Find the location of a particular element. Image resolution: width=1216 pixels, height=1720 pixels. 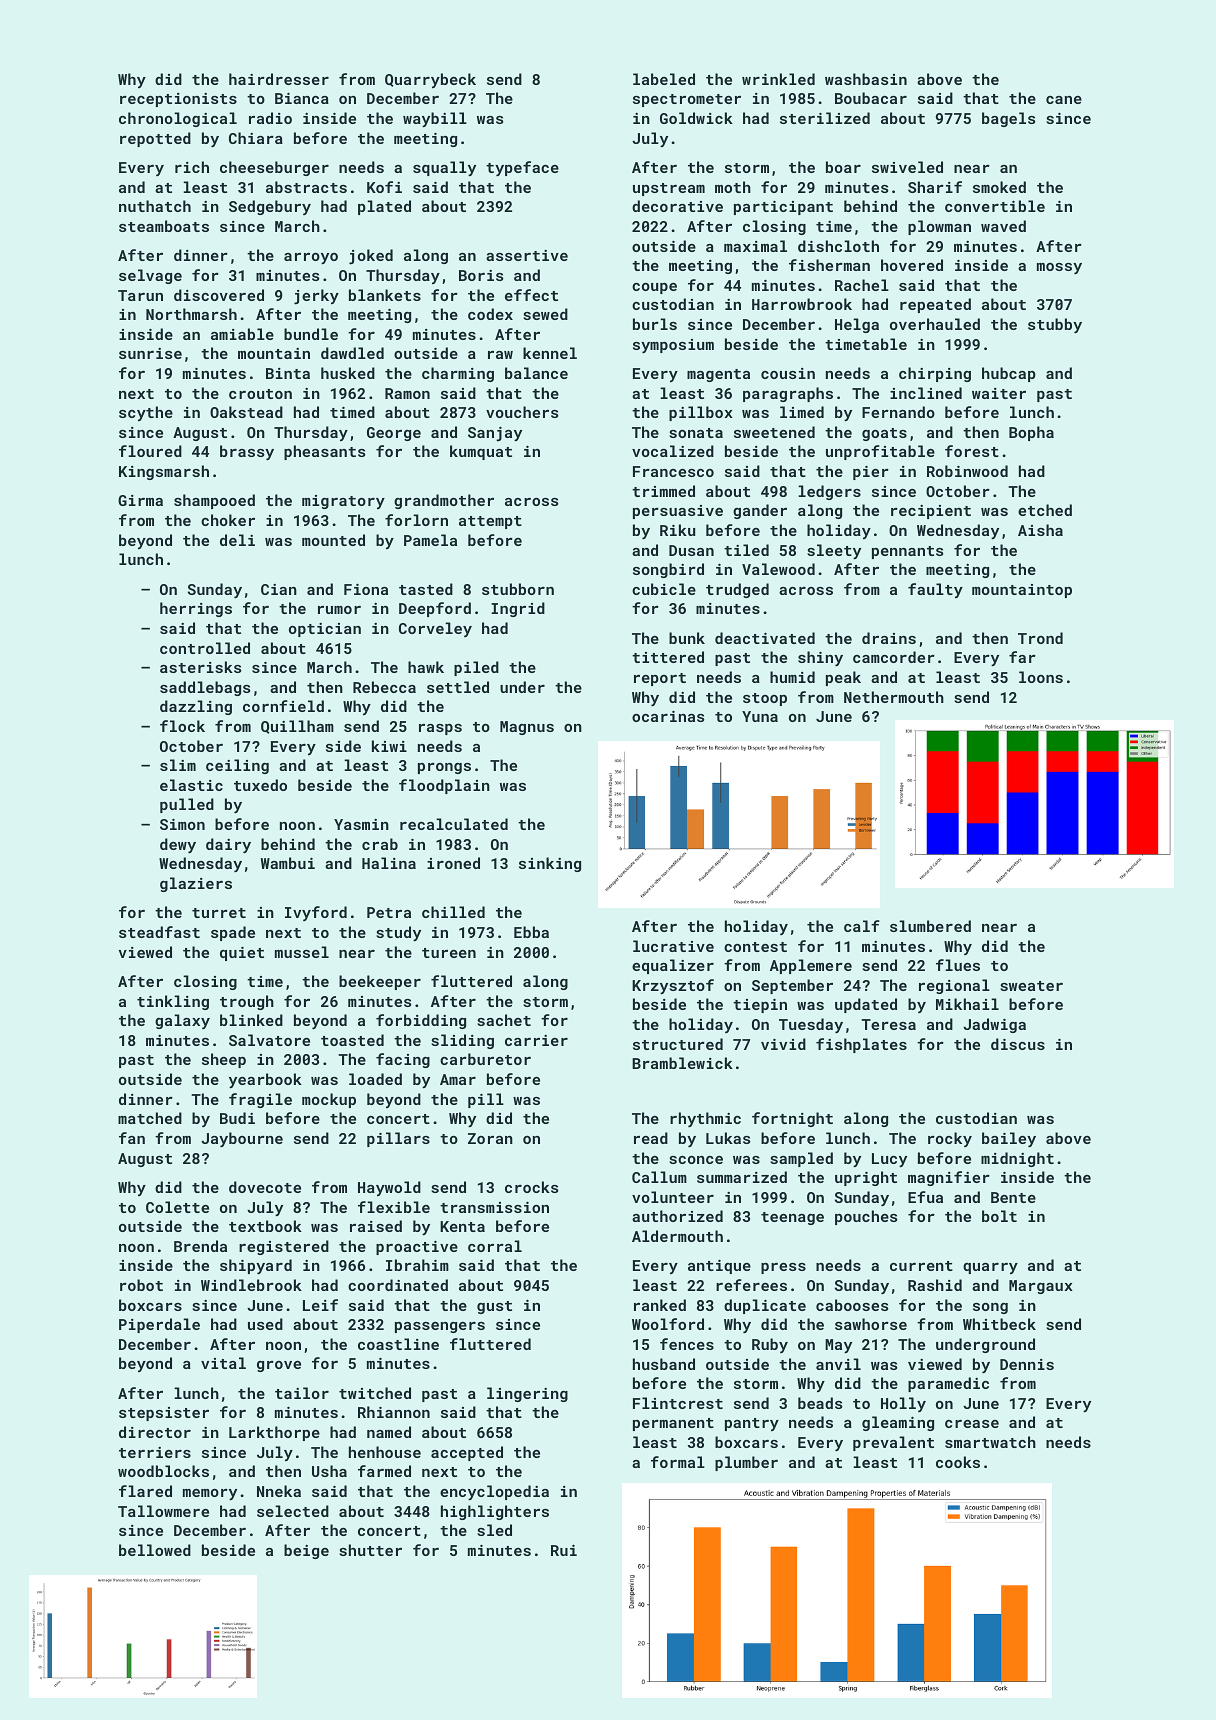

Jadwiga is located at coordinates (994, 1025).
